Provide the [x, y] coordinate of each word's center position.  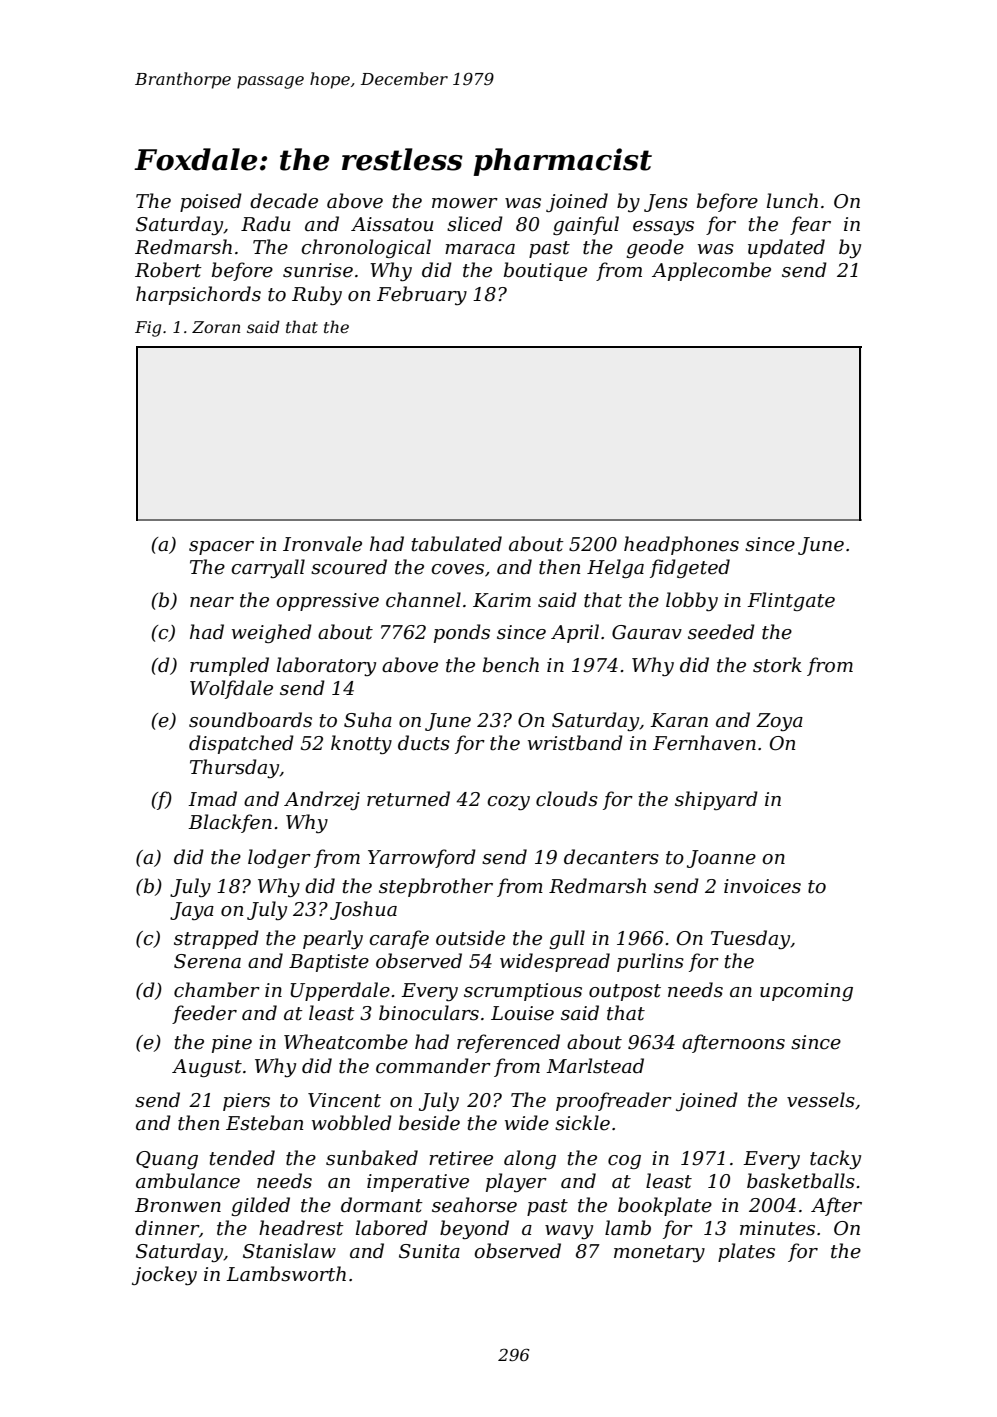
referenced [508, 1043]
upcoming [806, 992]
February [422, 295]
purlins [650, 962]
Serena [207, 961]
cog [624, 1162]
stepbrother [436, 887]
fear [810, 225]
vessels [821, 1100]
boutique [545, 271]
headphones [681, 545]
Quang [167, 1160]
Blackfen [230, 823]
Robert [168, 270]
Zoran [216, 327]
